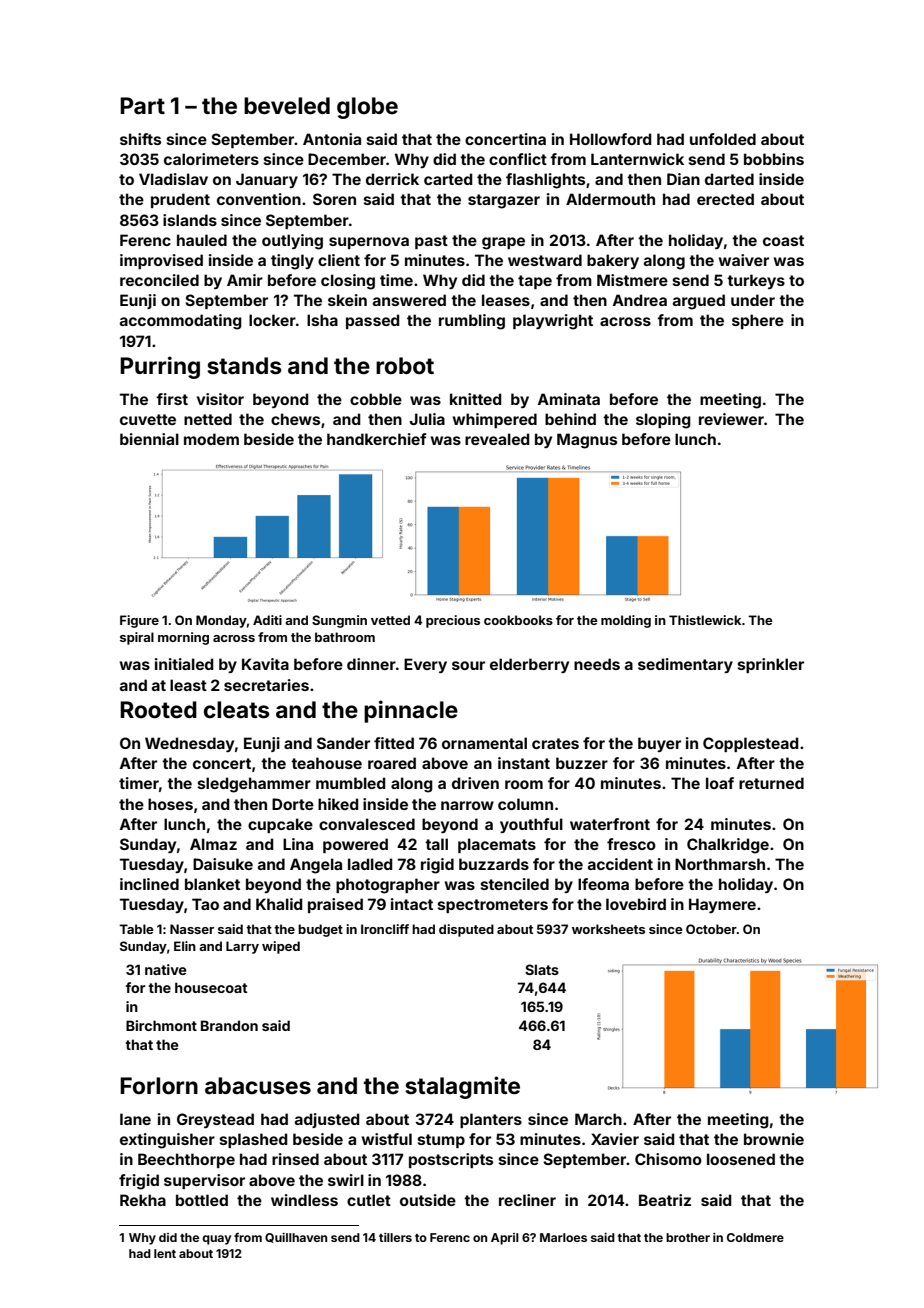  I want to click on native, so click(166, 969).
